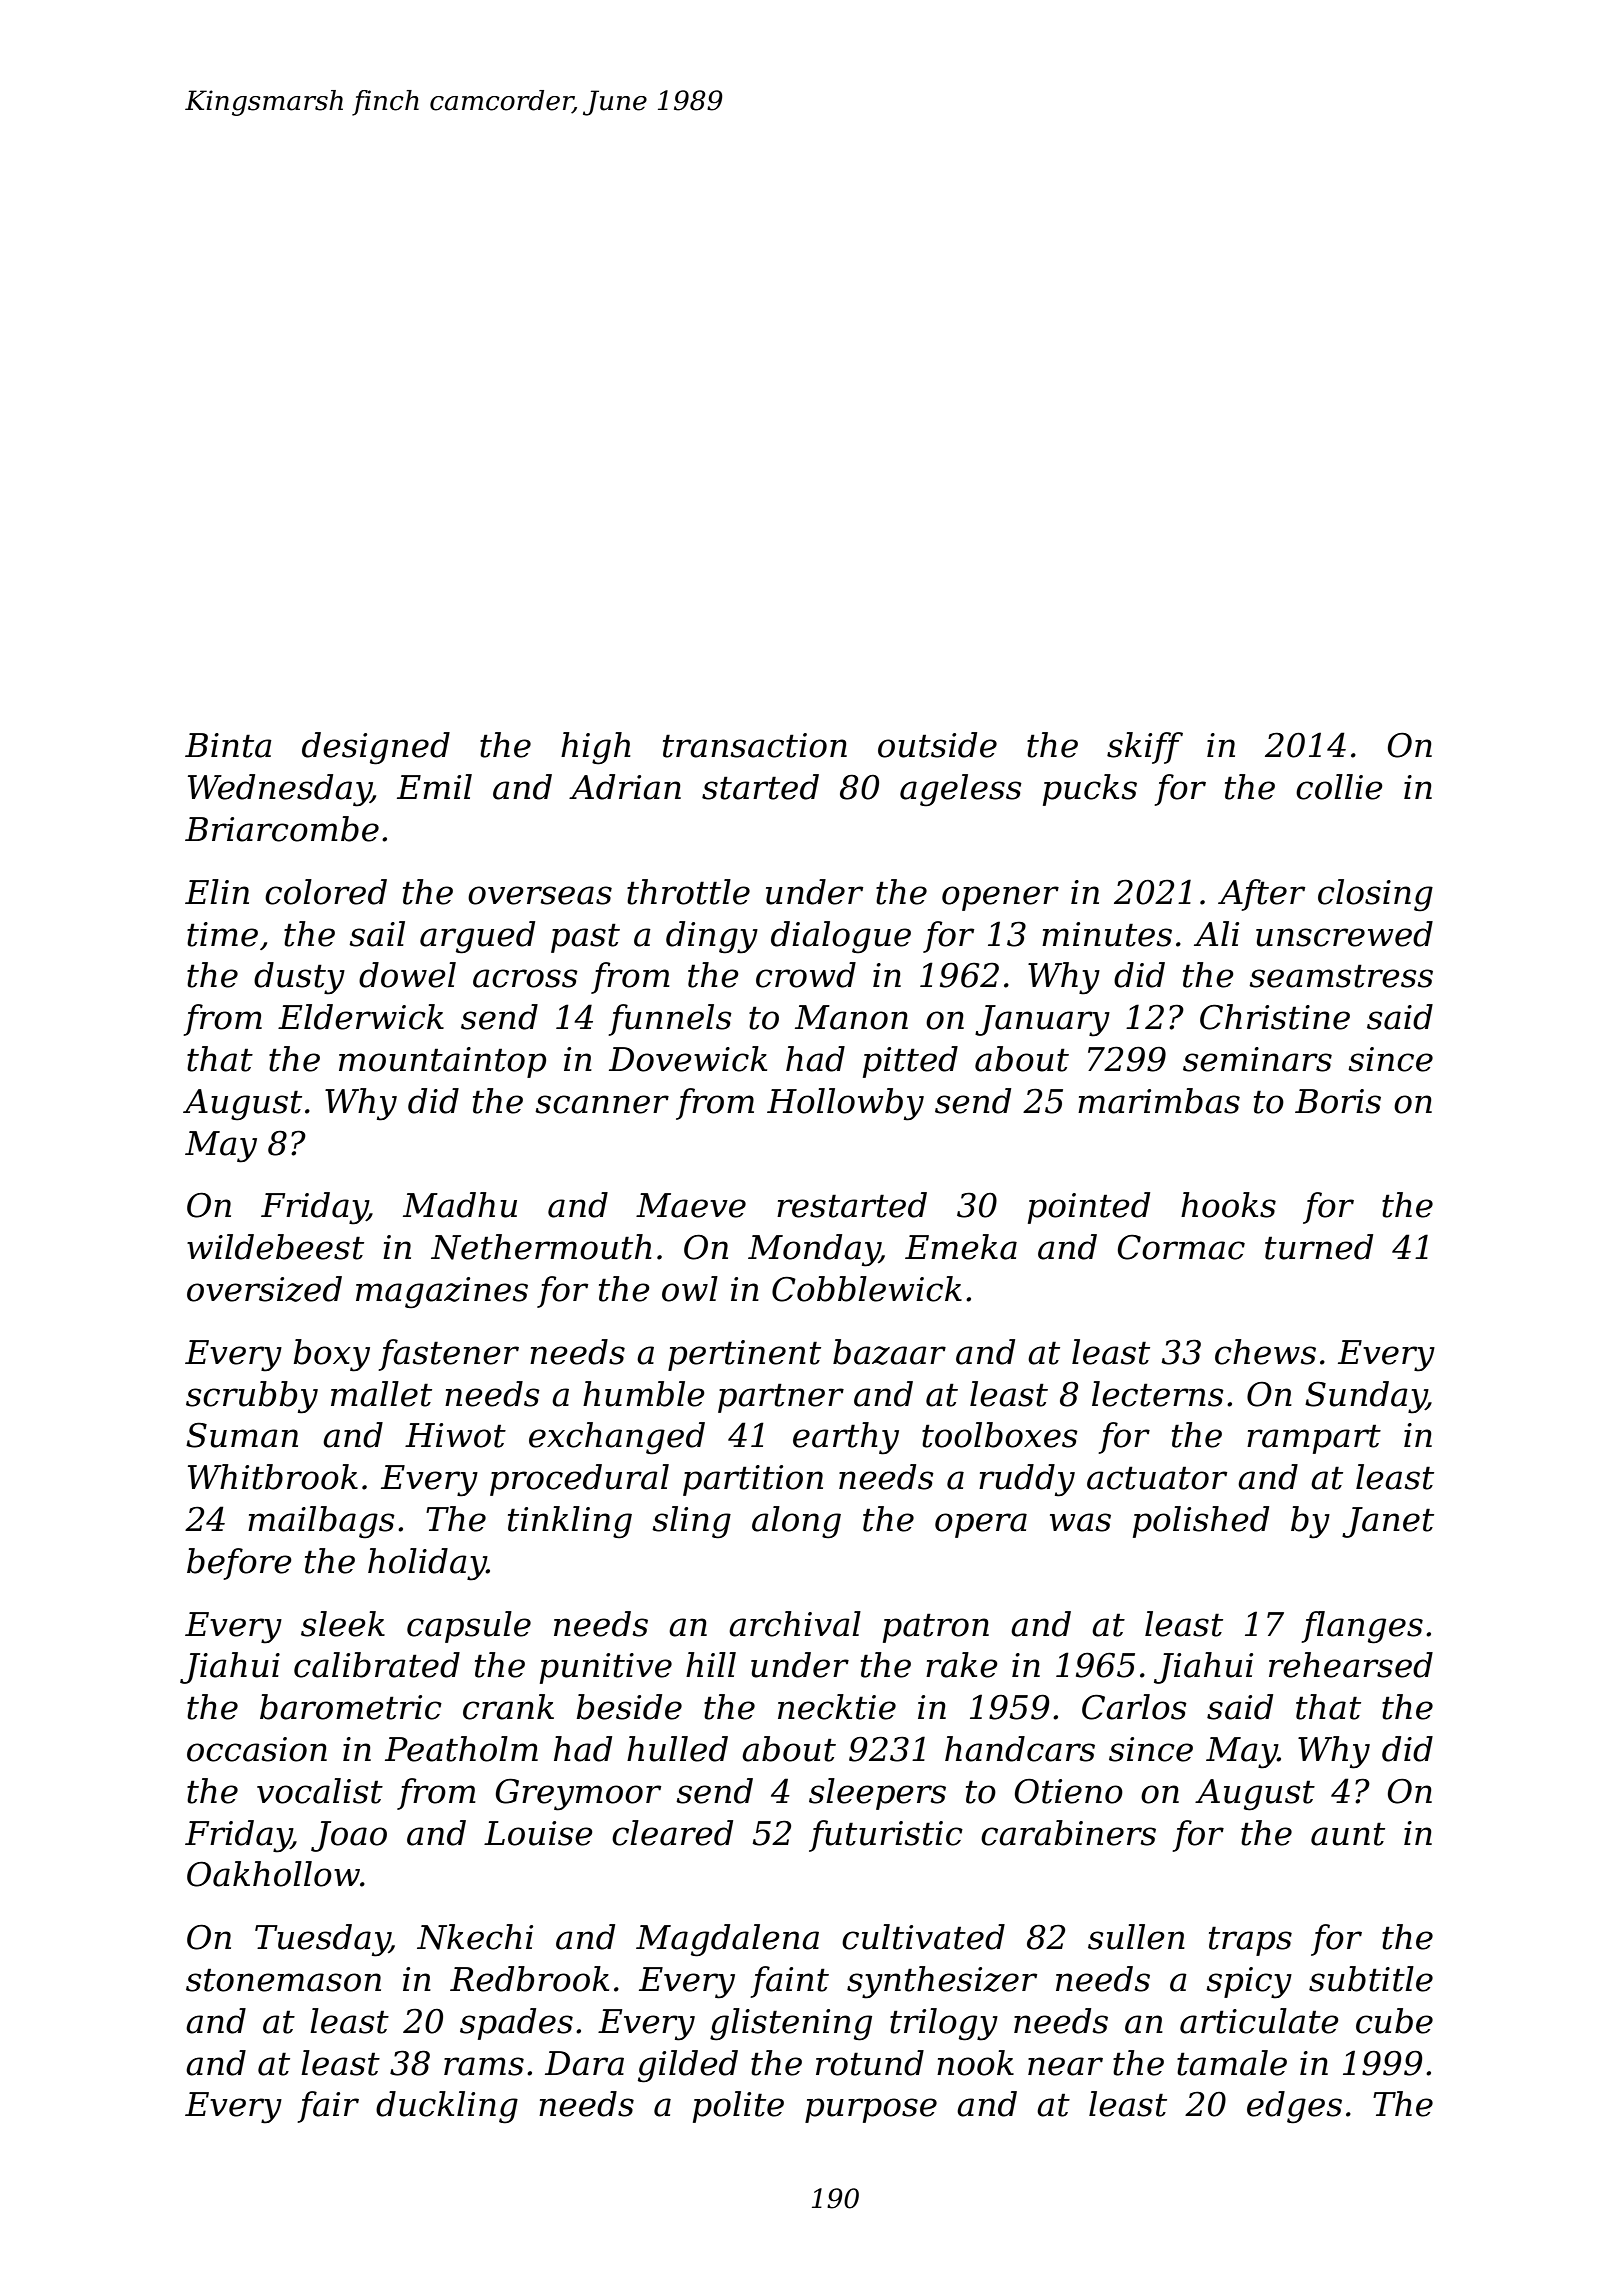 The width and height of the screenshot is (1620, 2292). Describe the element at coordinates (755, 745) in the screenshot. I see `transaction` at that location.
